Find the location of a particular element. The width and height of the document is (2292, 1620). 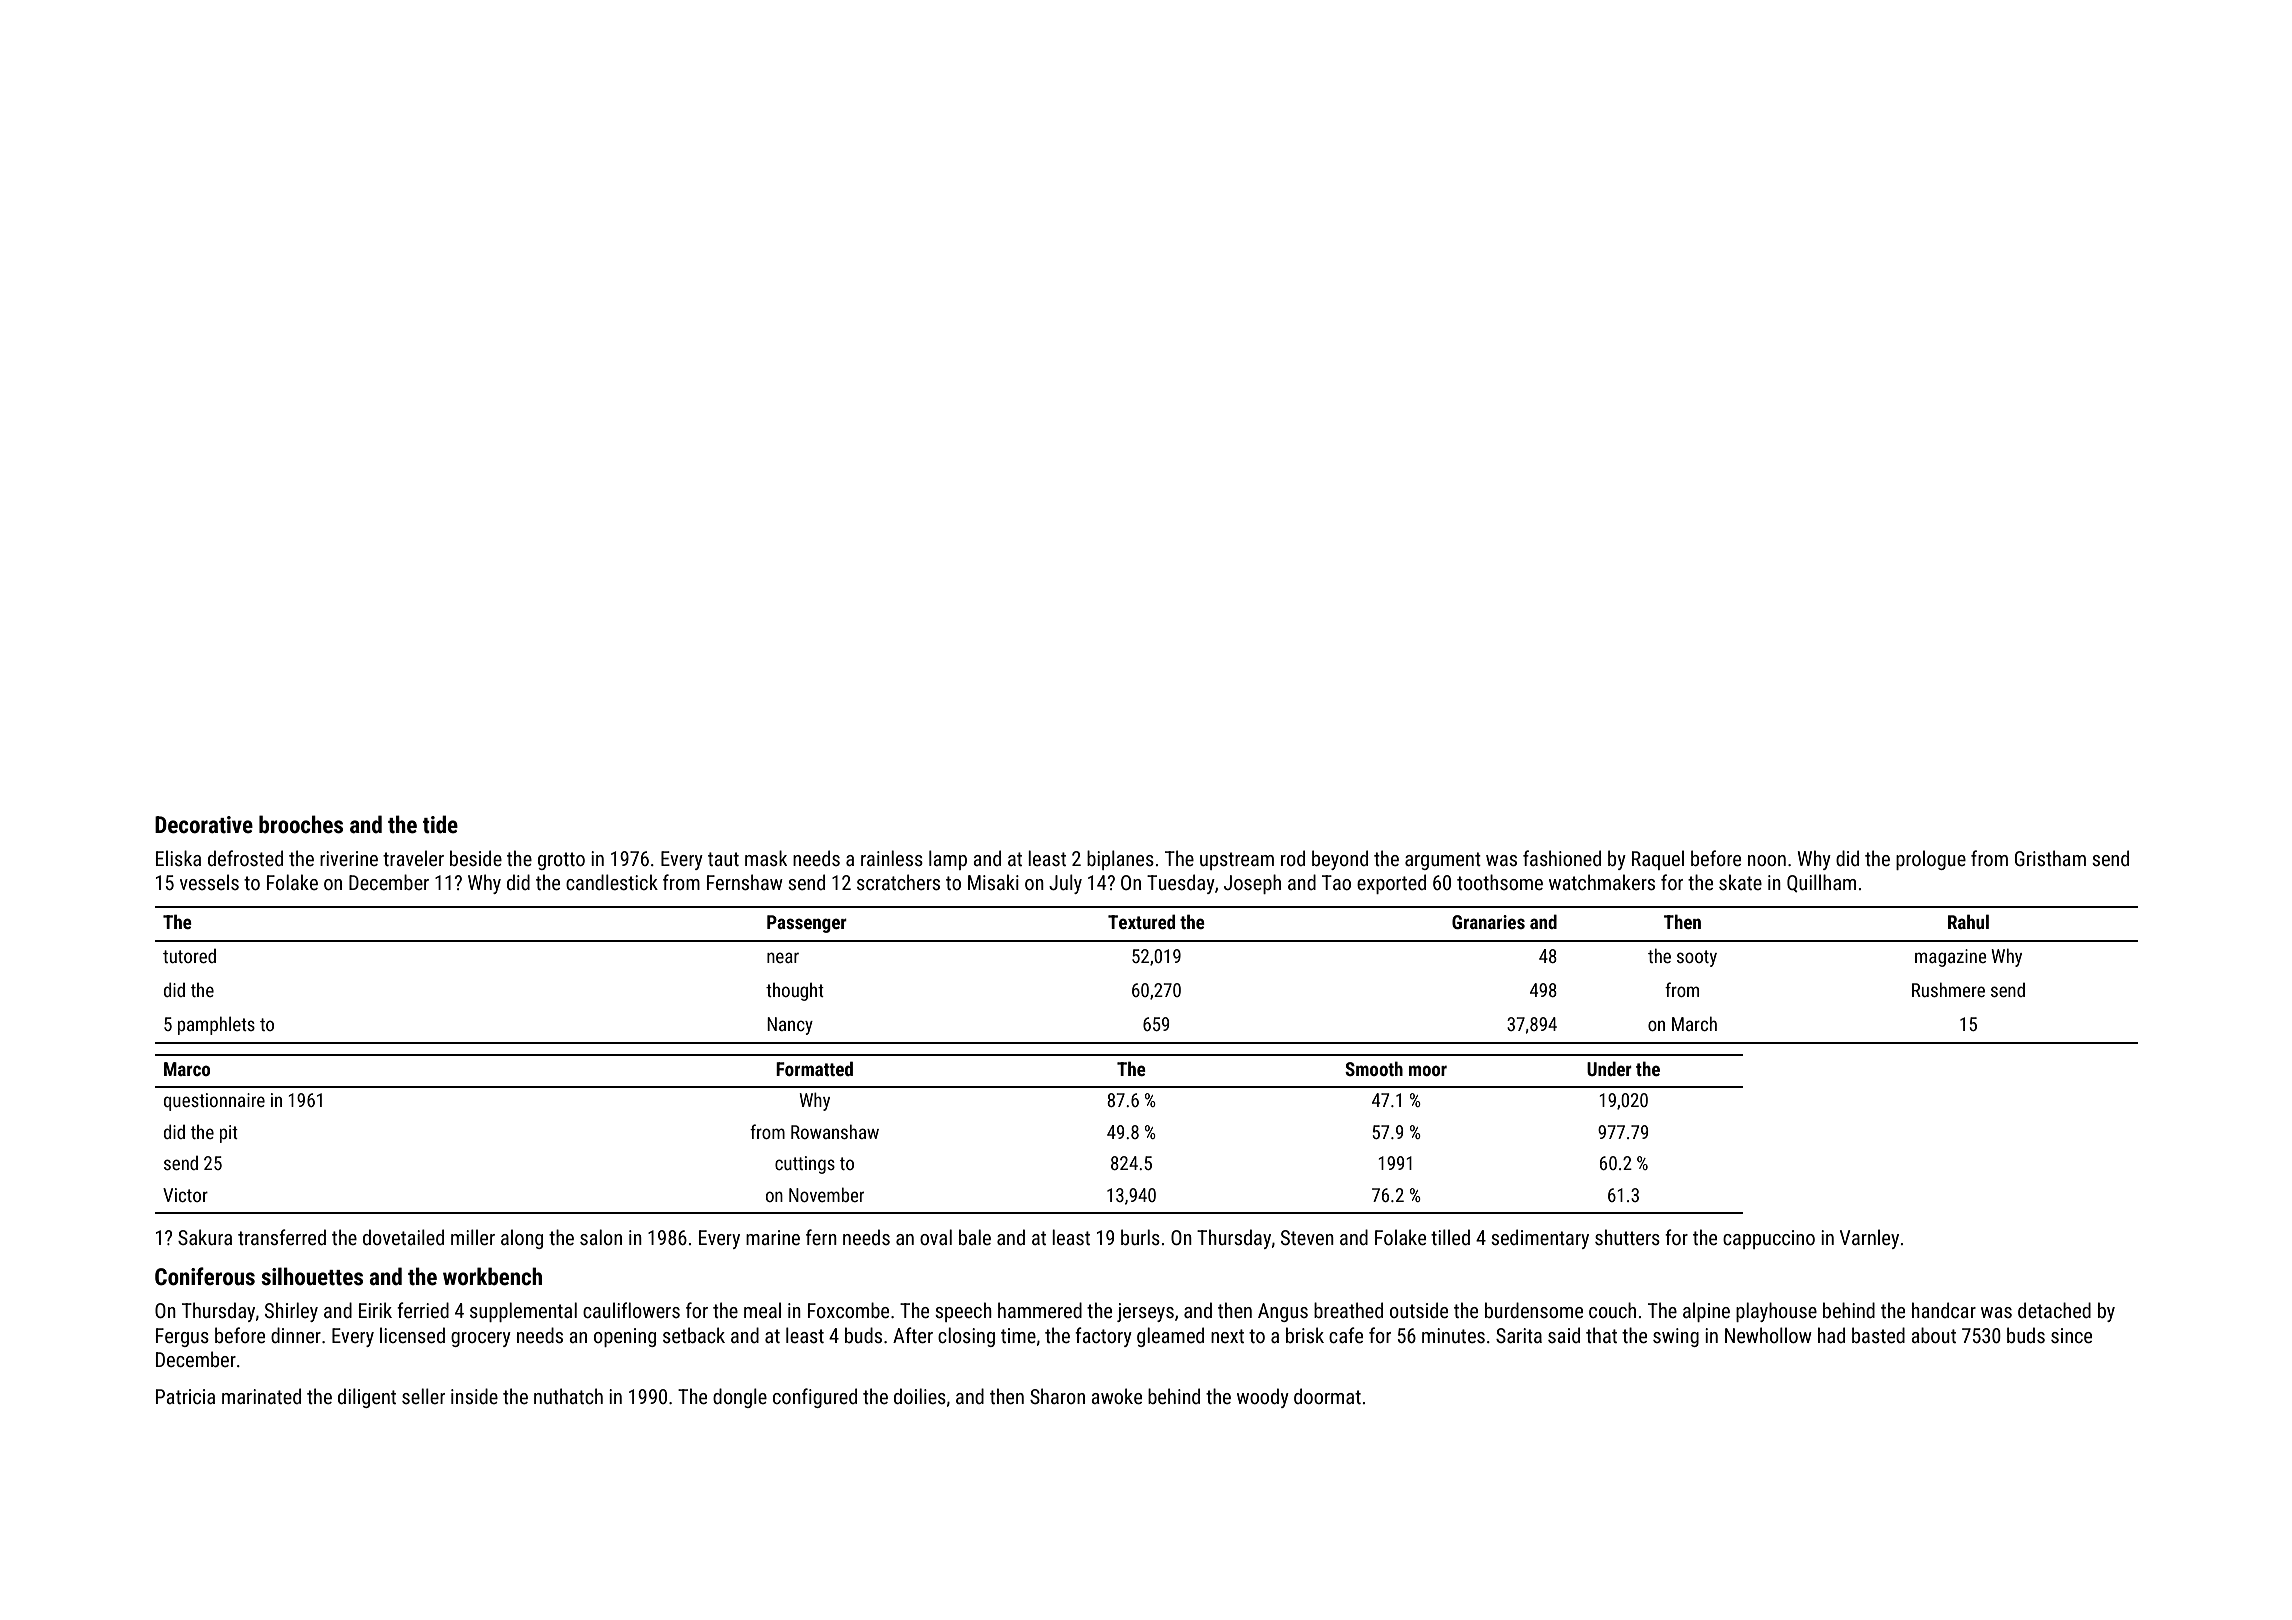

fashioned is located at coordinates (1562, 858).
